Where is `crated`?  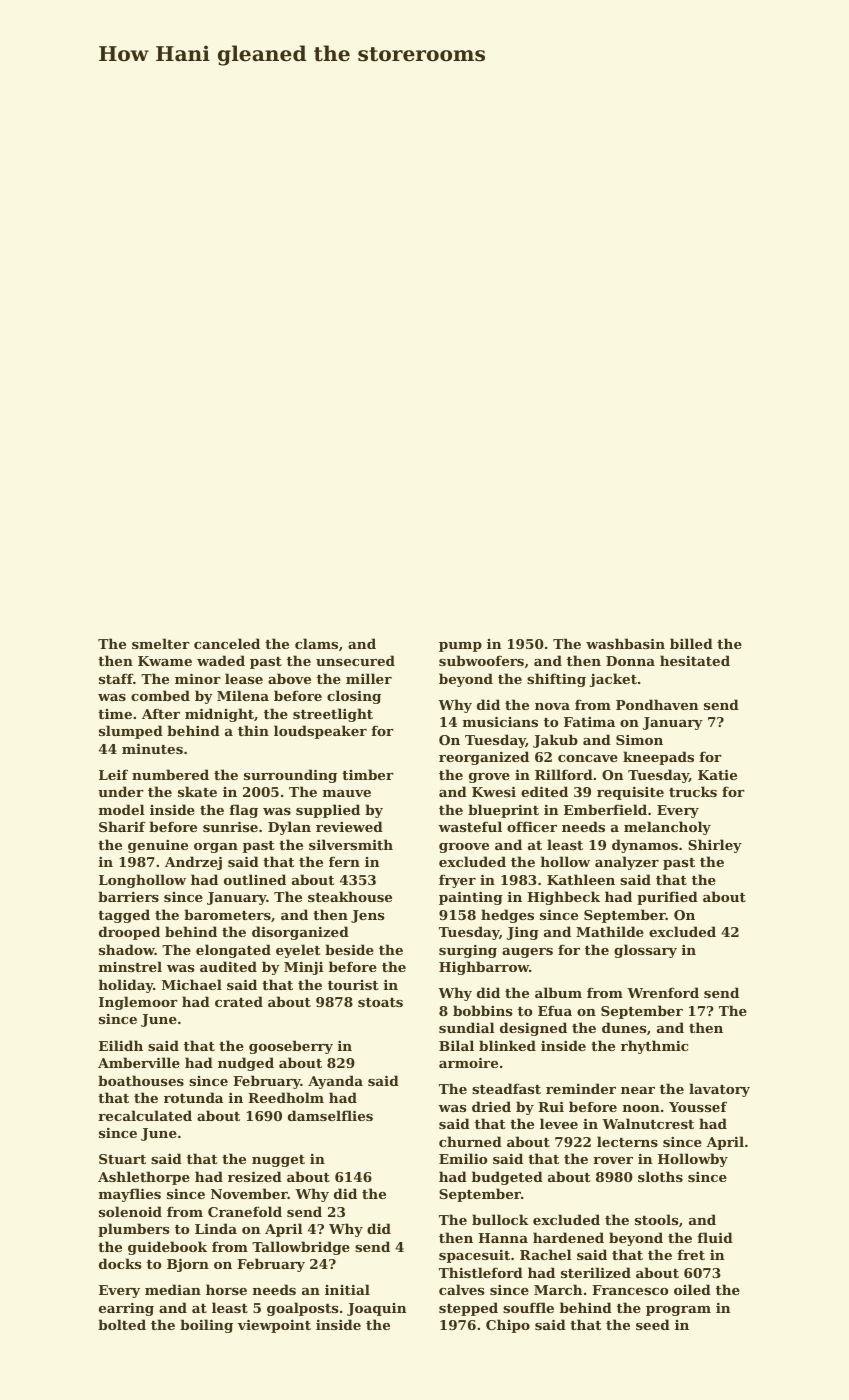 crated is located at coordinates (239, 1001).
